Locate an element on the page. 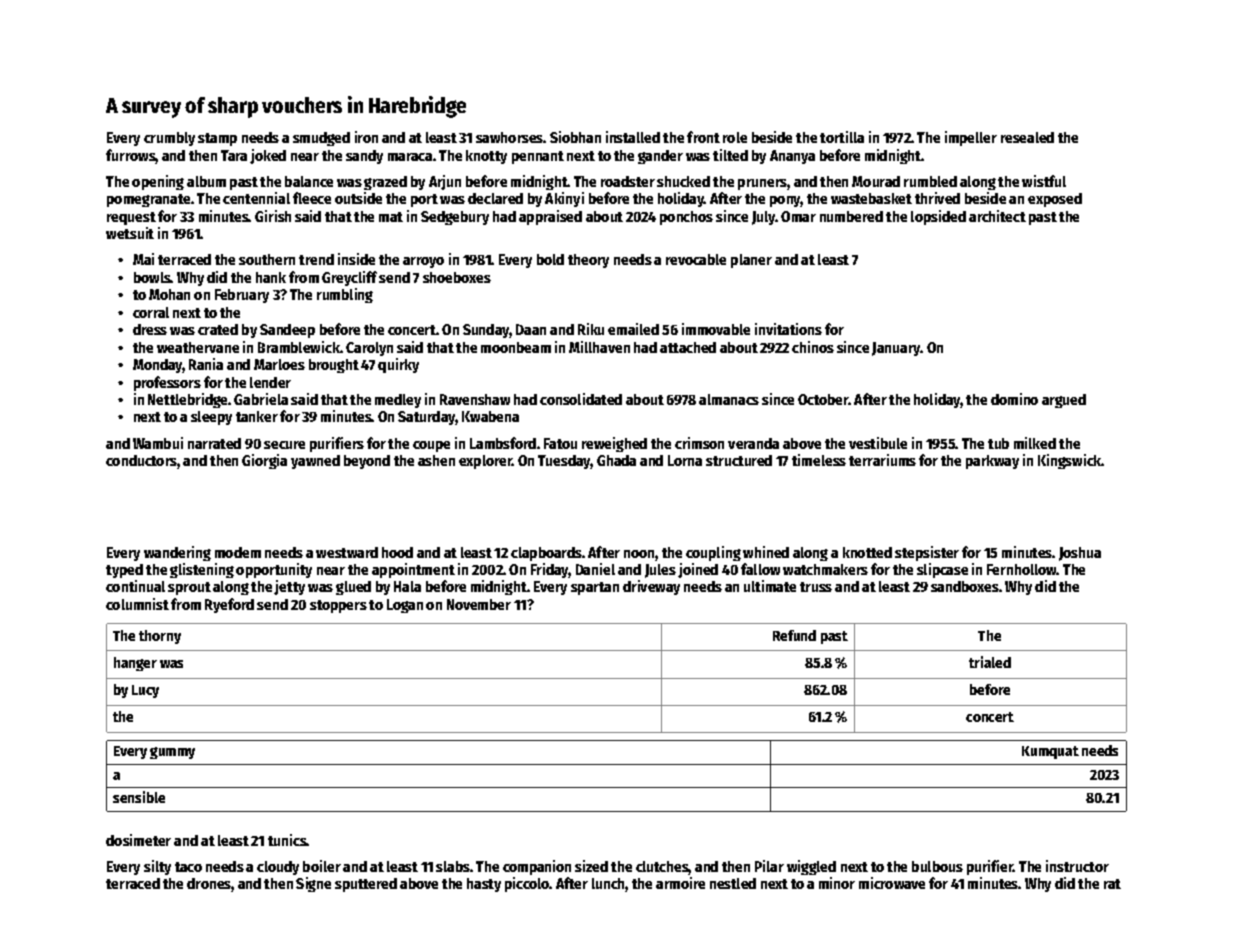 This document has width=1233, height=952. stoppers is located at coordinates (338, 606).
